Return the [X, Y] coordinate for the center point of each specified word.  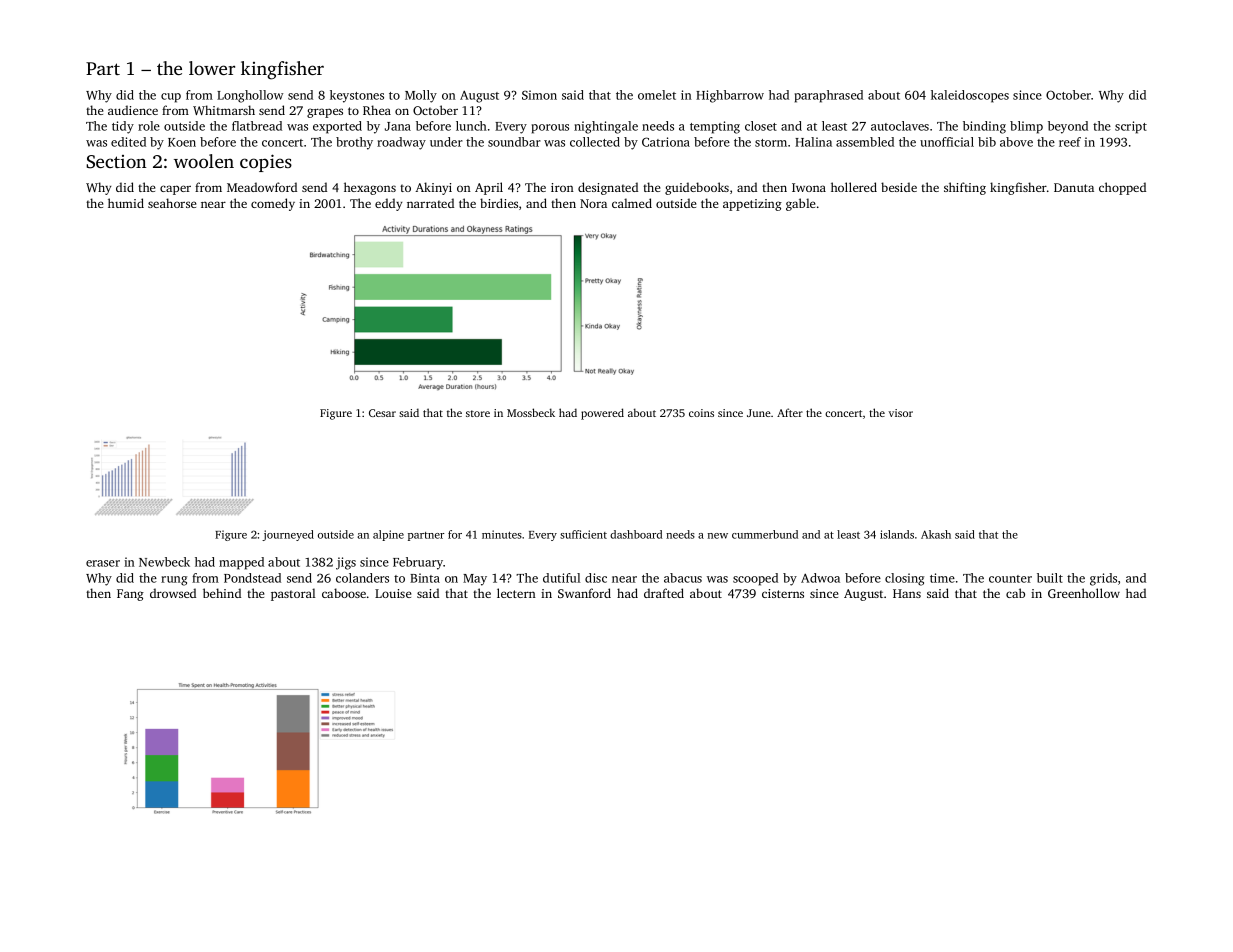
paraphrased [829, 96]
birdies [499, 203]
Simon [539, 95]
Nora [593, 203]
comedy [273, 204]
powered [602, 414]
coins [701, 413]
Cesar [382, 413]
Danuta [1074, 187]
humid [126, 203]
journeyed [288, 535]
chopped [1122, 188]
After [790, 412]
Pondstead [252, 578]
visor [901, 413]
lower [212, 68]
